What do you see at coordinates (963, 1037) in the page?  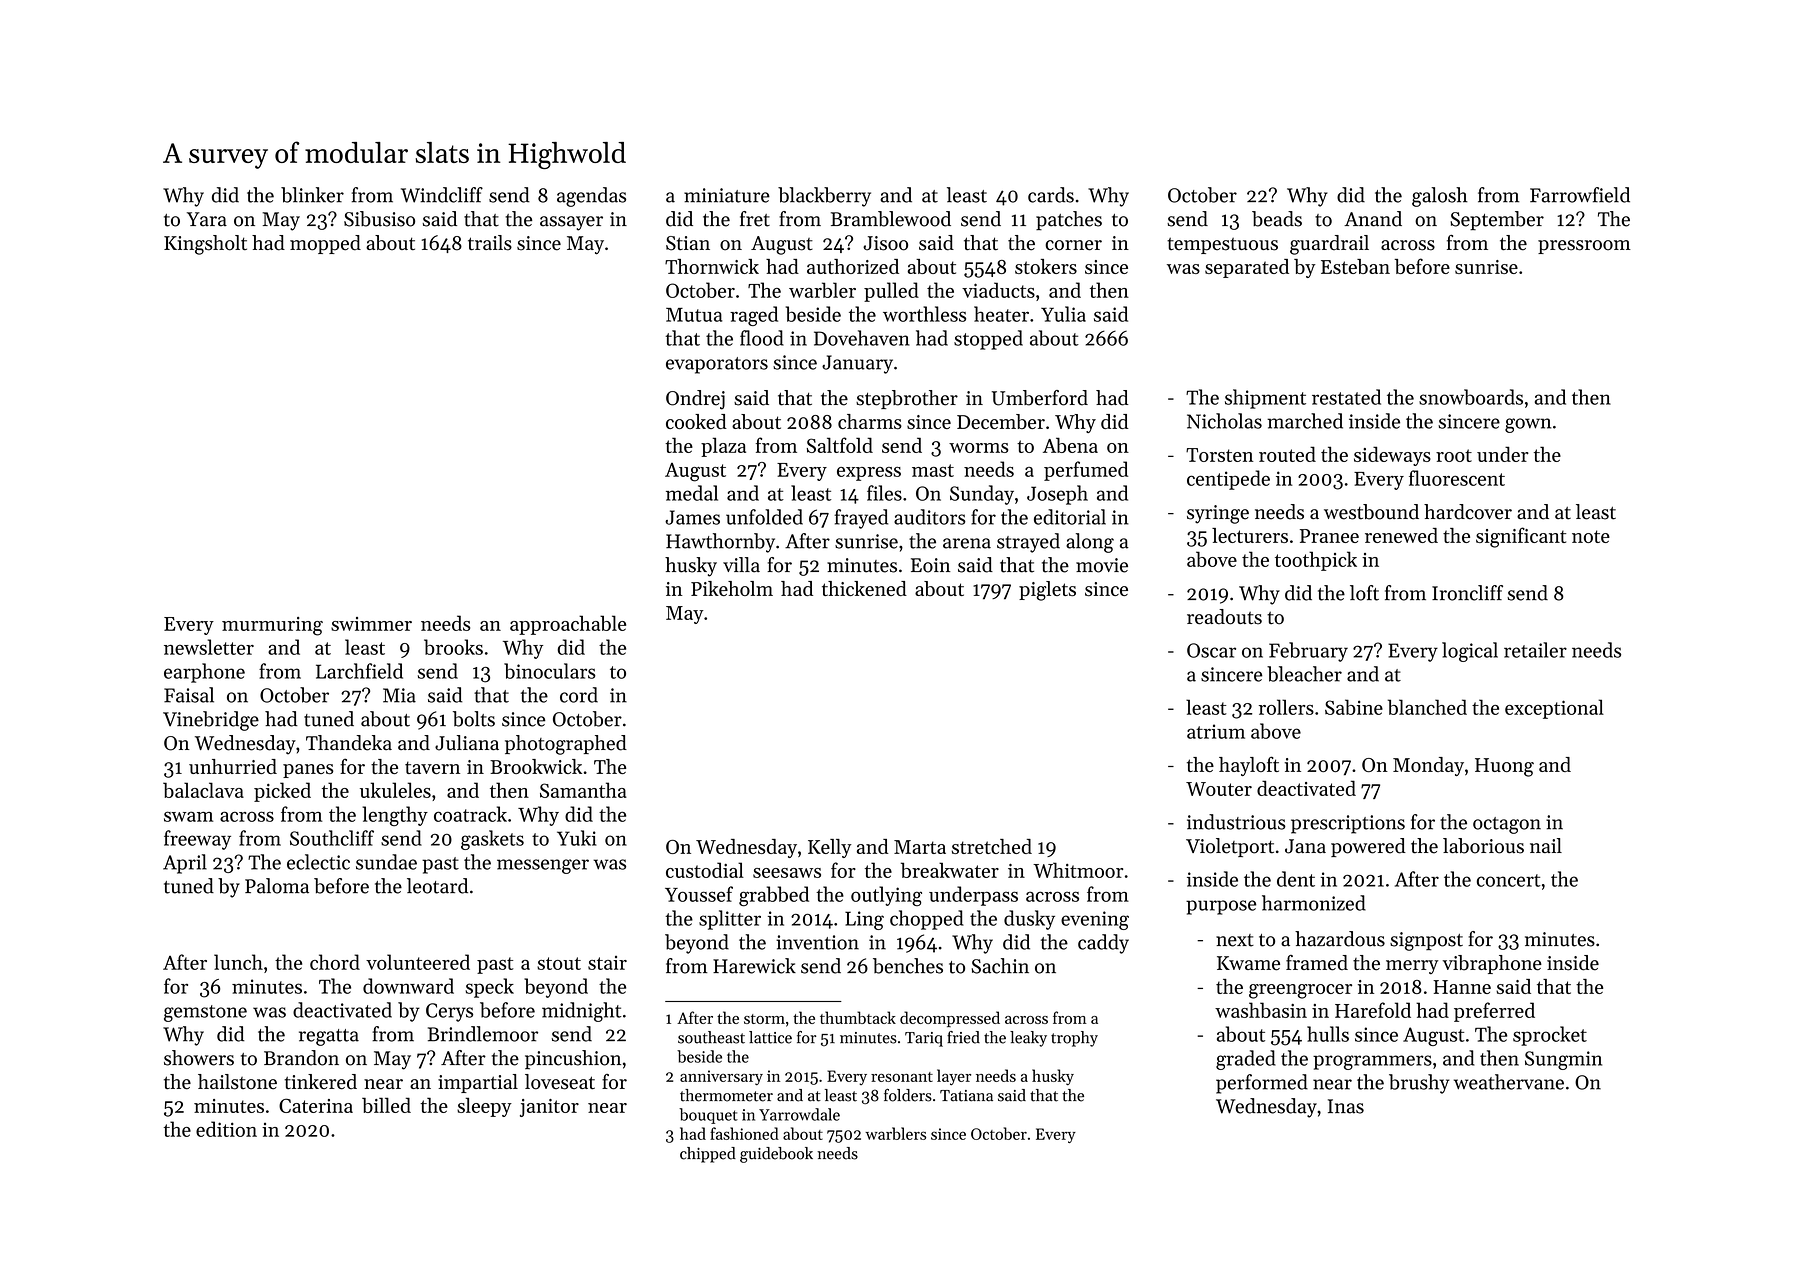 I see `fried` at bounding box center [963, 1037].
